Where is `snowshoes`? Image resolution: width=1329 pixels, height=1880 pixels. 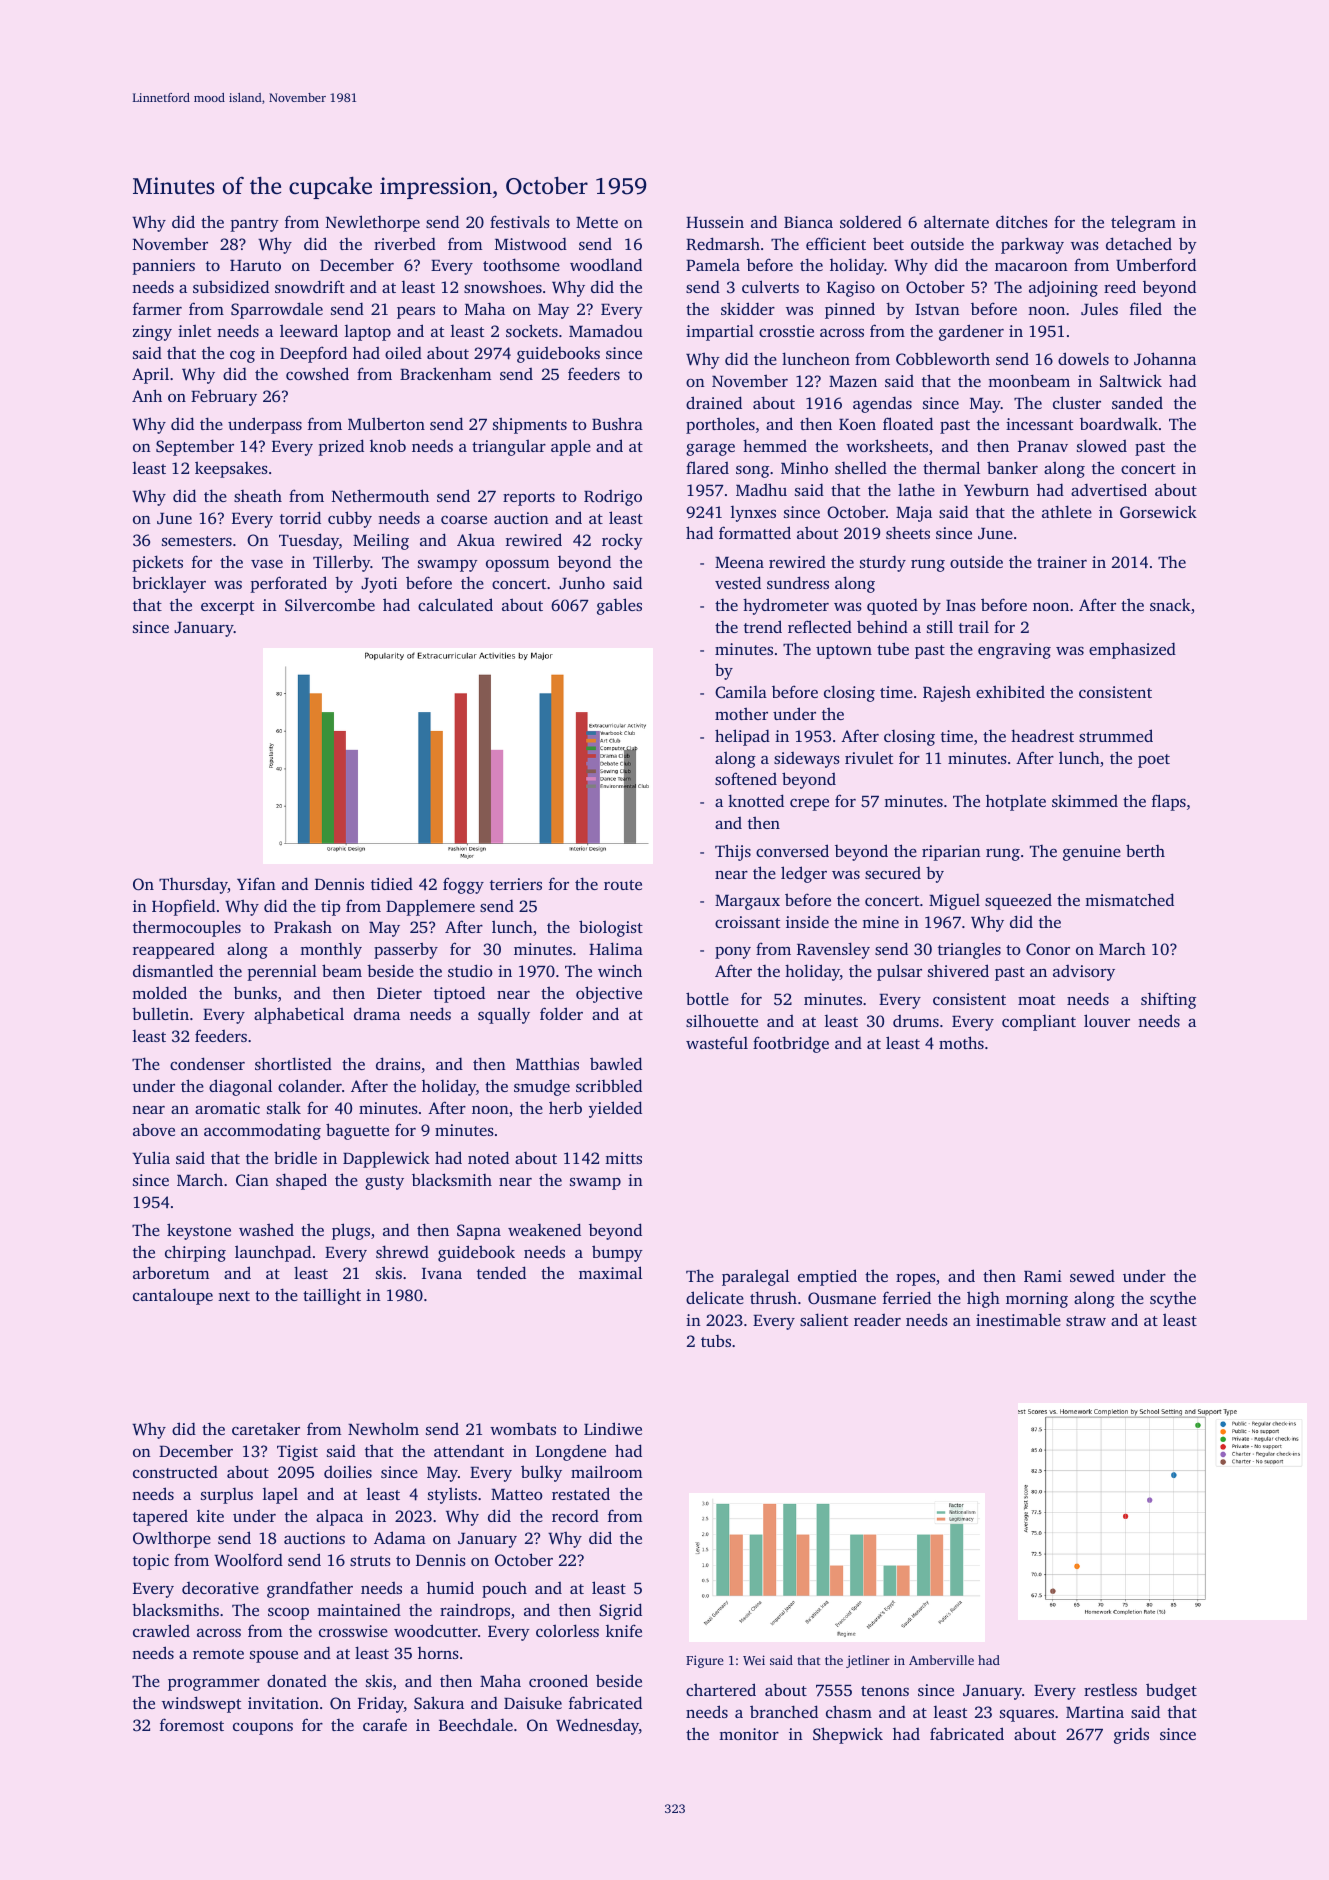 snowshoes is located at coordinates (503, 287).
